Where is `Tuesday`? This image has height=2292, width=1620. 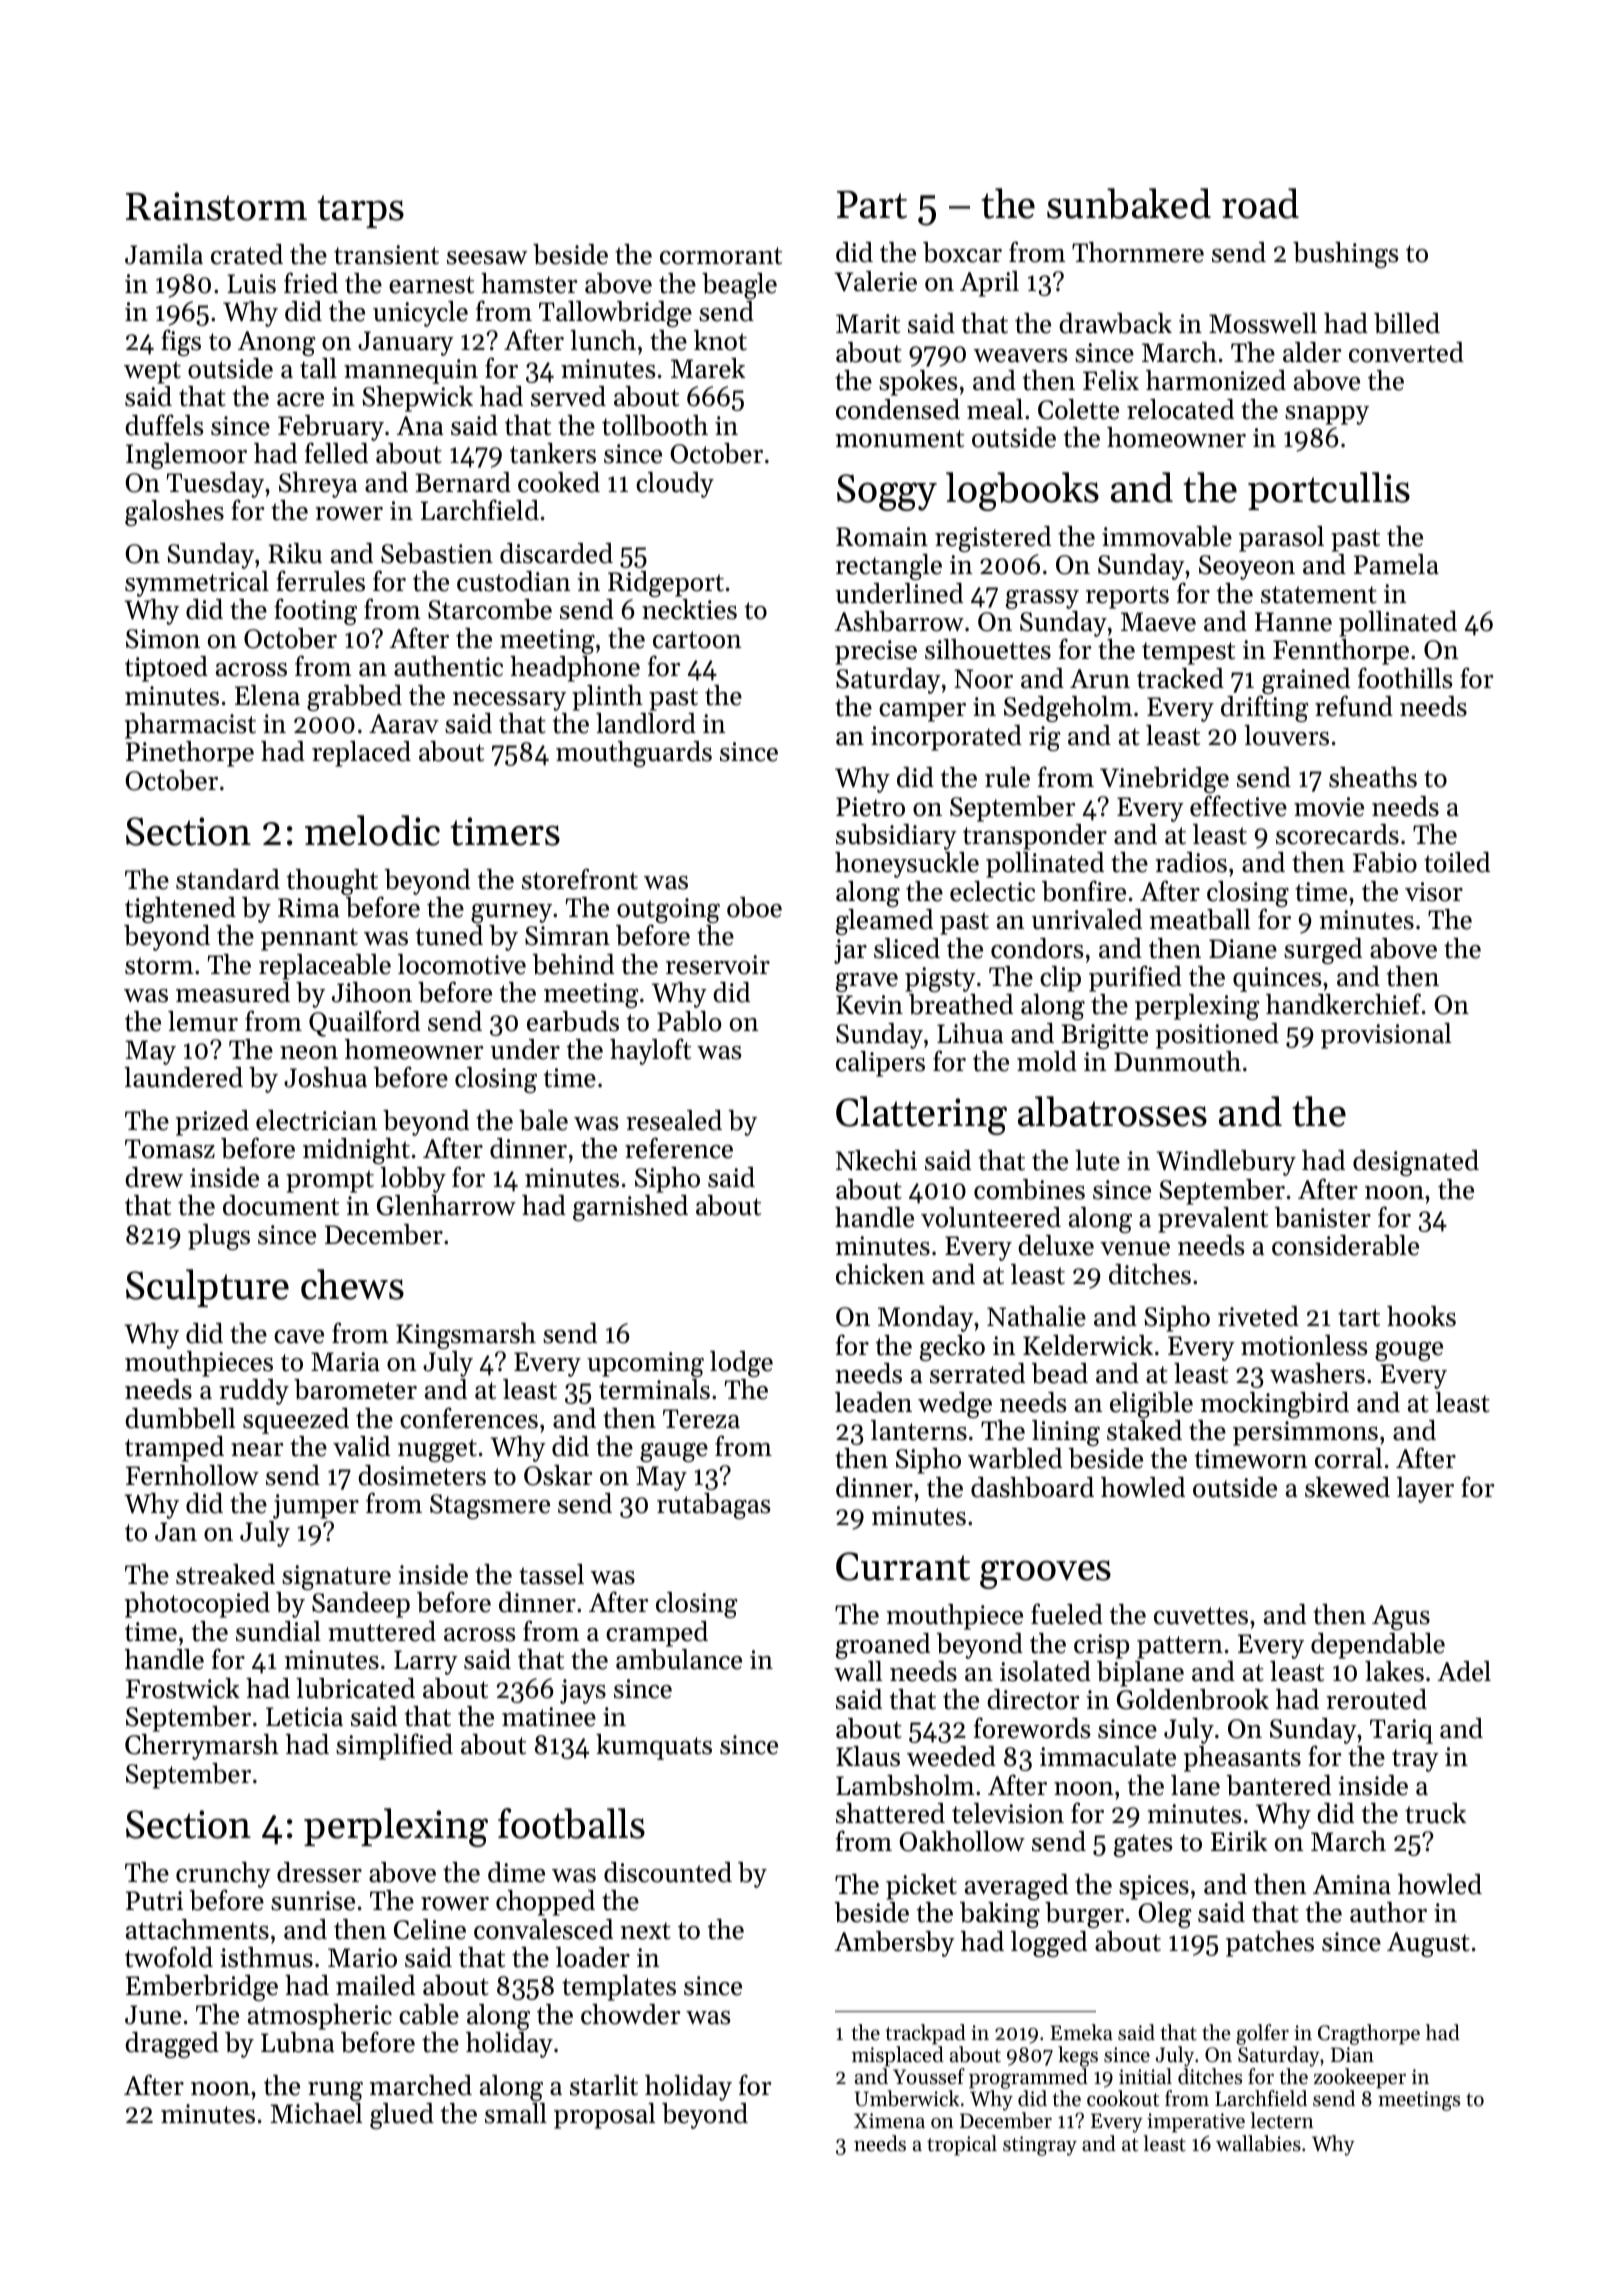 Tuesday is located at coordinates (215, 485).
